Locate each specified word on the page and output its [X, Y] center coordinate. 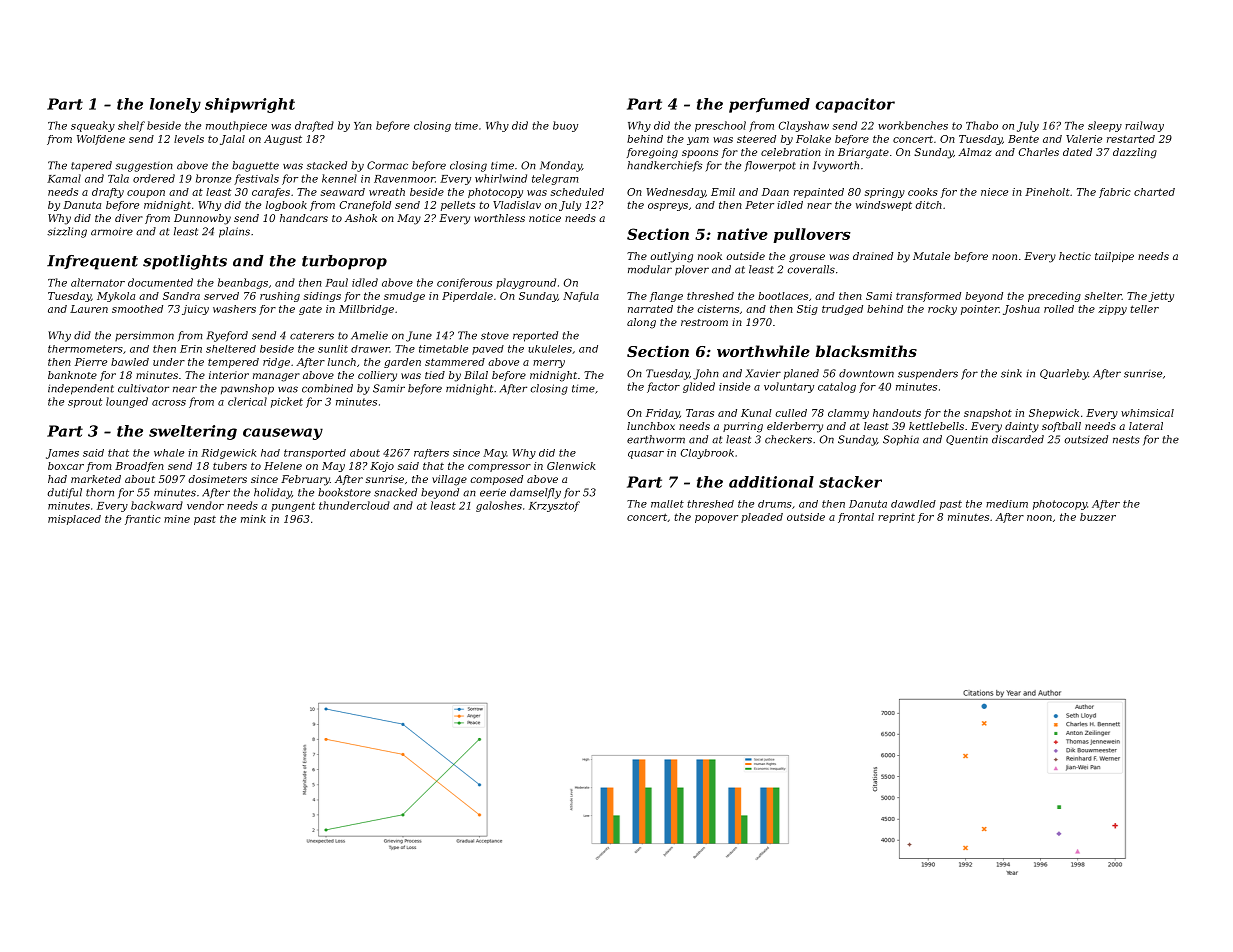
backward [157, 505]
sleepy [1105, 126]
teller [1144, 309]
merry [549, 364]
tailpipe [1114, 257]
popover [716, 519]
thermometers [85, 349]
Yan [363, 126]
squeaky [93, 126]
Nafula [581, 297]
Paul [336, 282]
